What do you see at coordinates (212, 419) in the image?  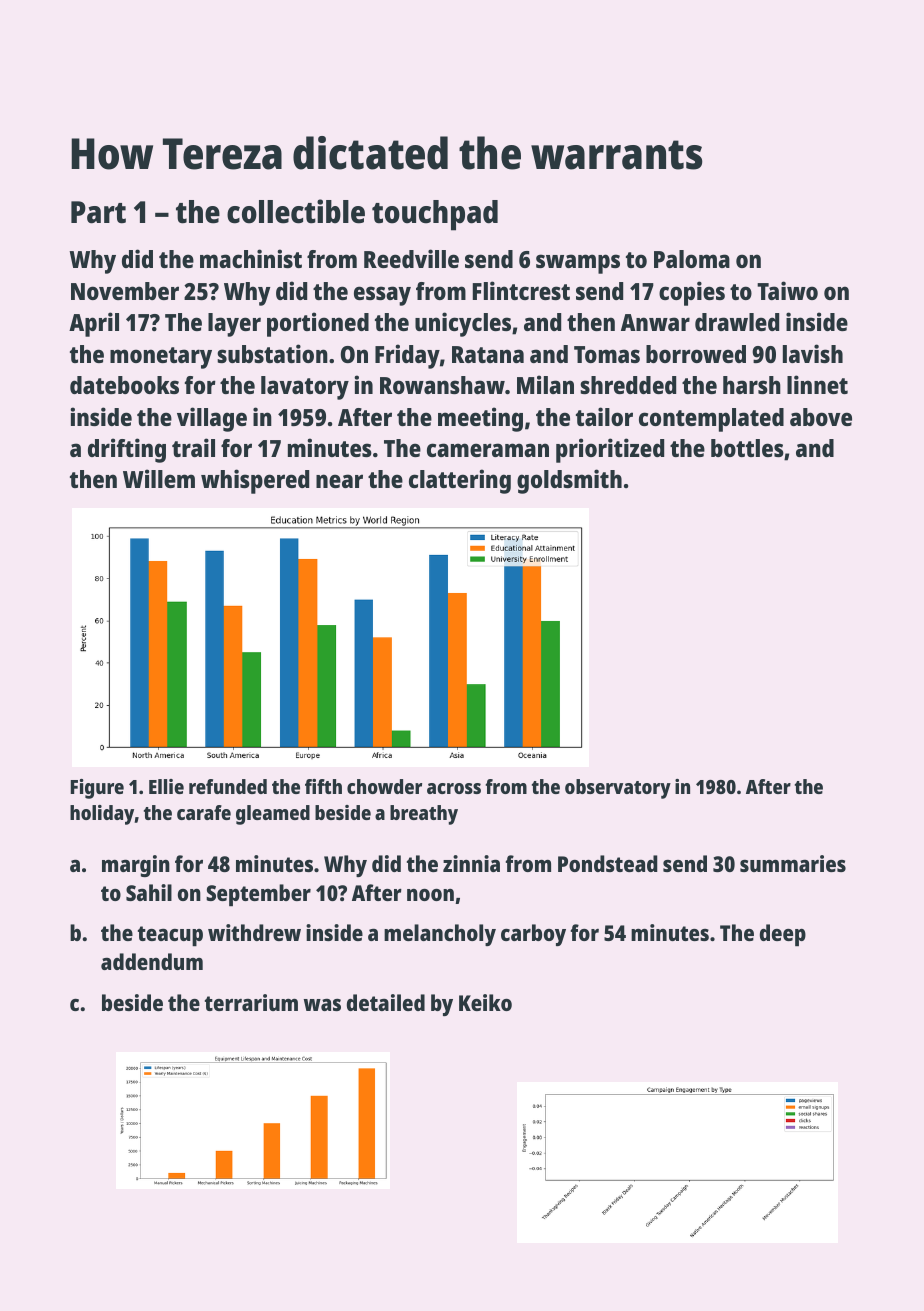 I see `village` at bounding box center [212, 419].
